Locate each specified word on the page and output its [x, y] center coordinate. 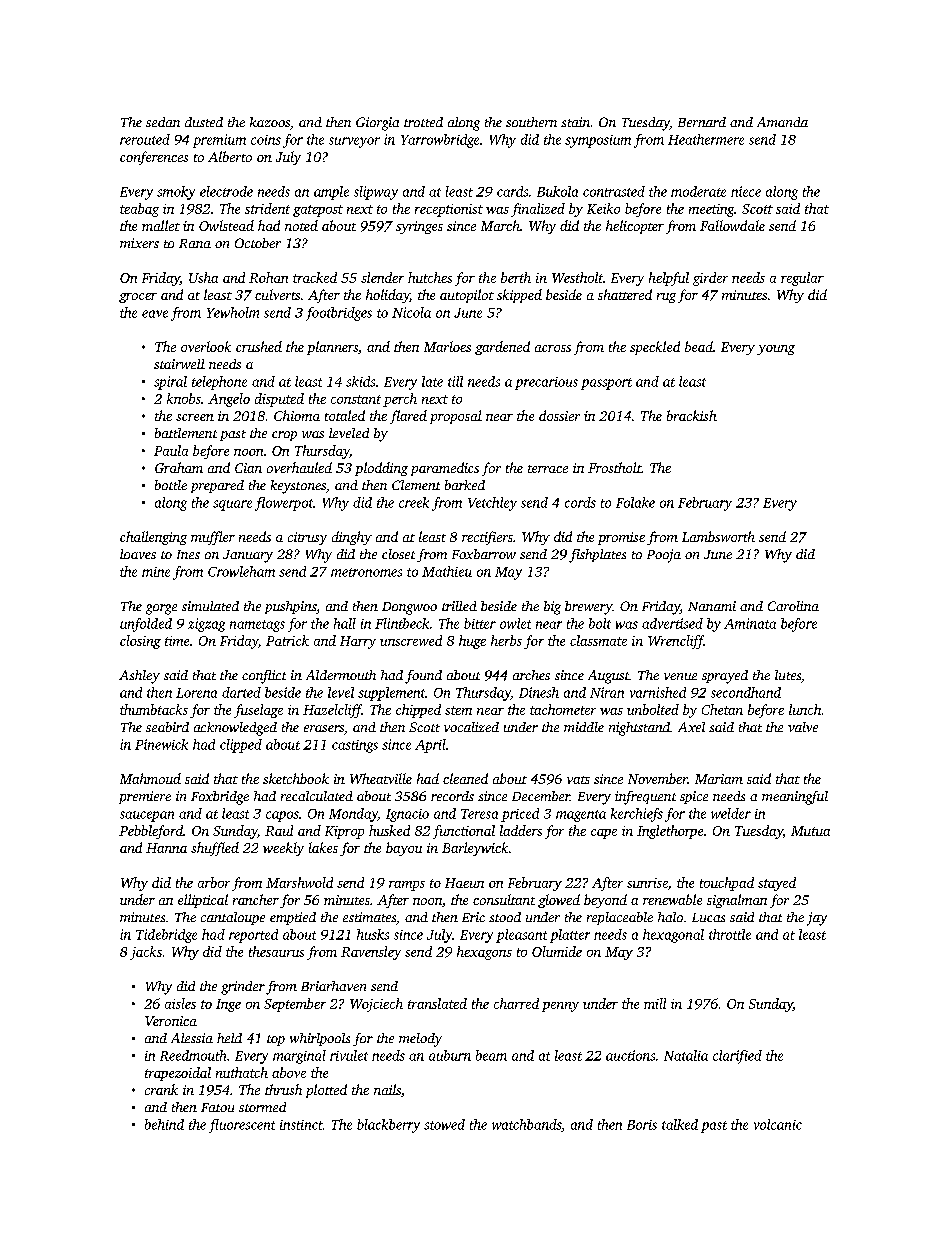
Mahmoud [150, 778]
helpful [669, 279]
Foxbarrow [484, 554]
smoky [176, 193]
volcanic [778, 1124]
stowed [444, 1124]
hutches [430, 277]
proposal [456, 417]
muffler [213, 538]
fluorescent [242, 1126]
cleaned [465, 778]
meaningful [795, 798]
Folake [635, 502]
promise [621, 538]
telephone [219, 383]
